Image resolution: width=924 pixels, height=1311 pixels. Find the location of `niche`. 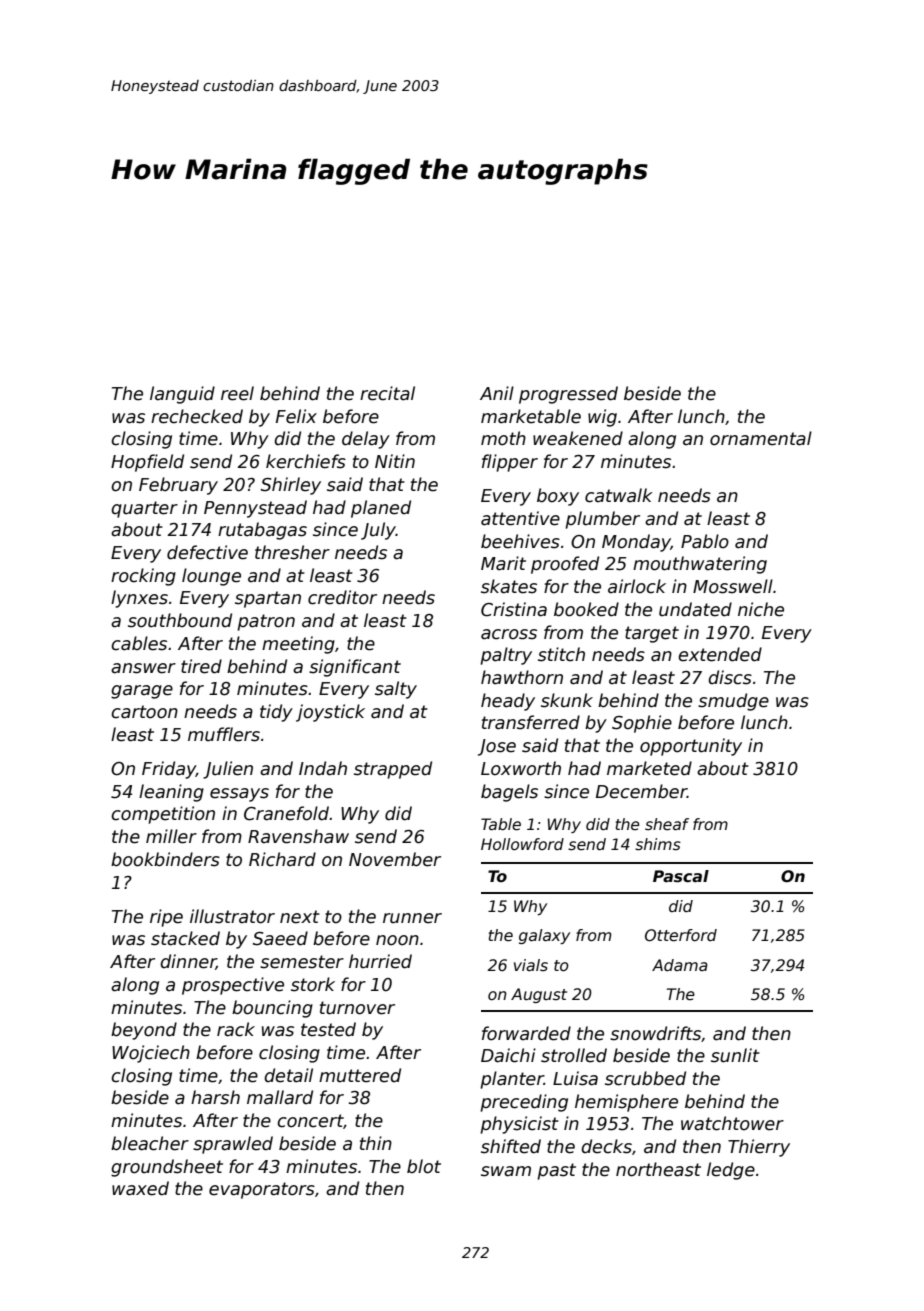

niche is located at coordinates (761, 609).
